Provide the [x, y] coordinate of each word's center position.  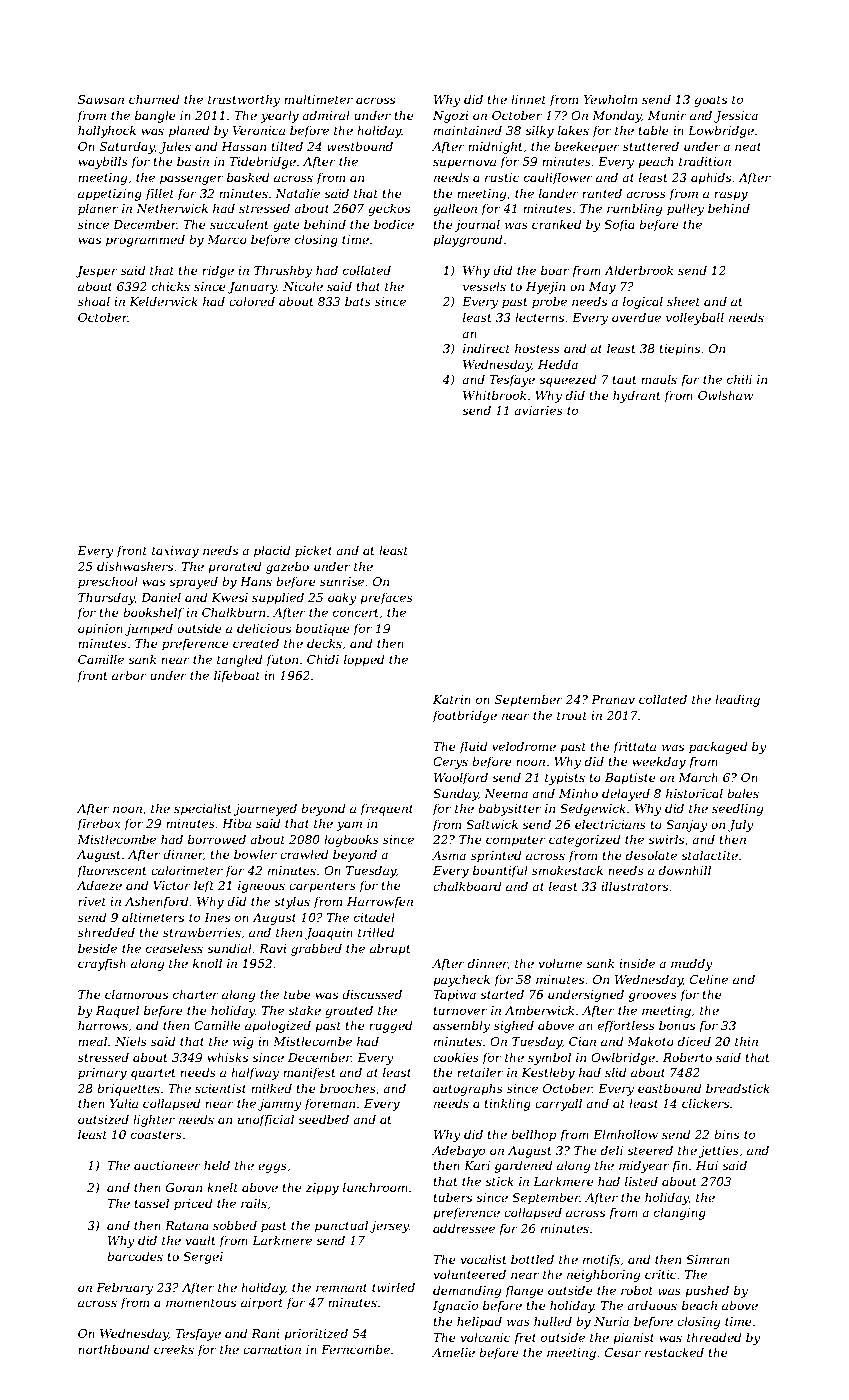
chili [739, 379]
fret [525, 1339]
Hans [256, 581]
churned [154, 99]
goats [710, 101]
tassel [151, 1203]
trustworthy [244, 100]
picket [313, 551]
